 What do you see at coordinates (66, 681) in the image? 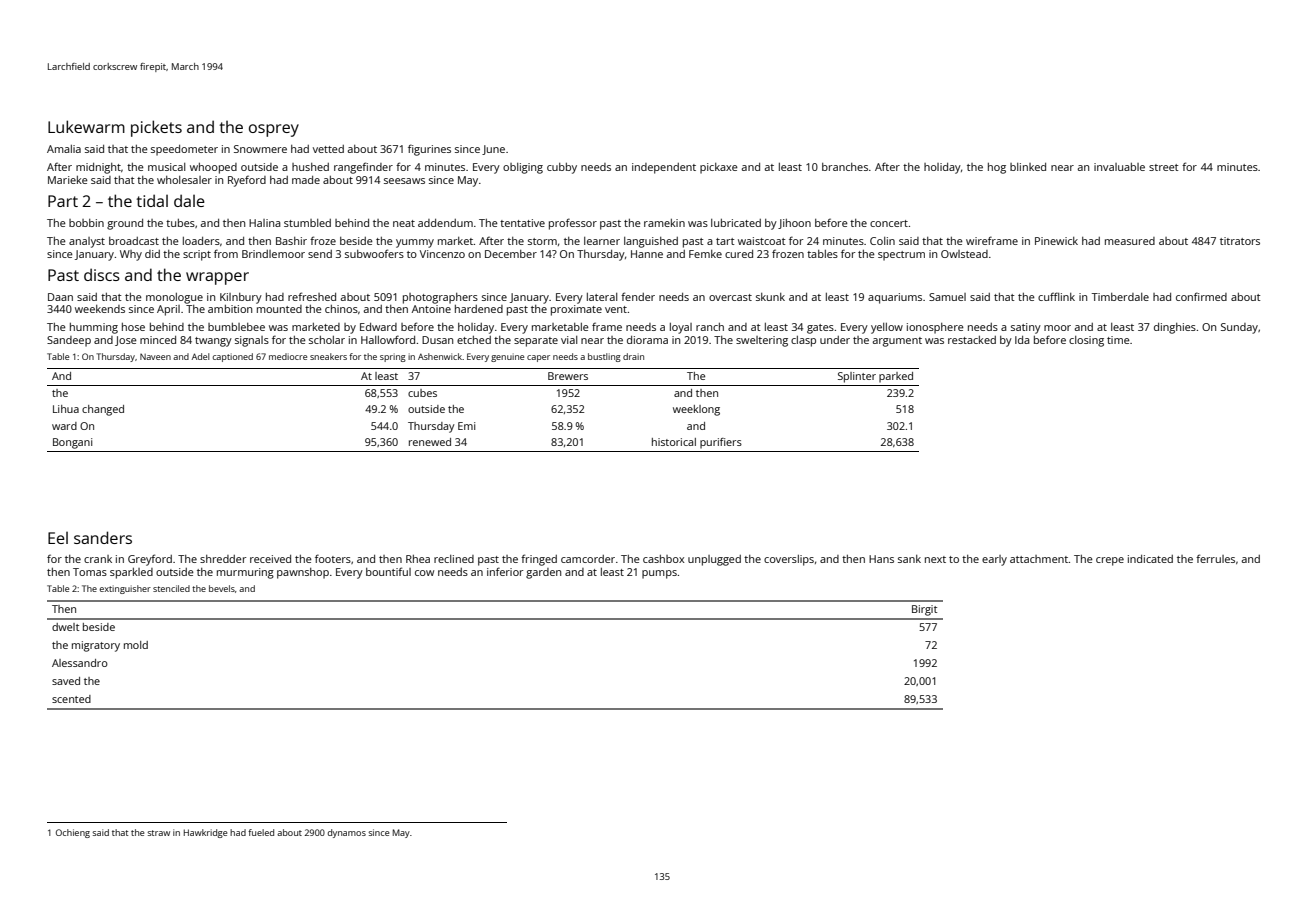
I see `saved` at bounding box center [66, 681].
